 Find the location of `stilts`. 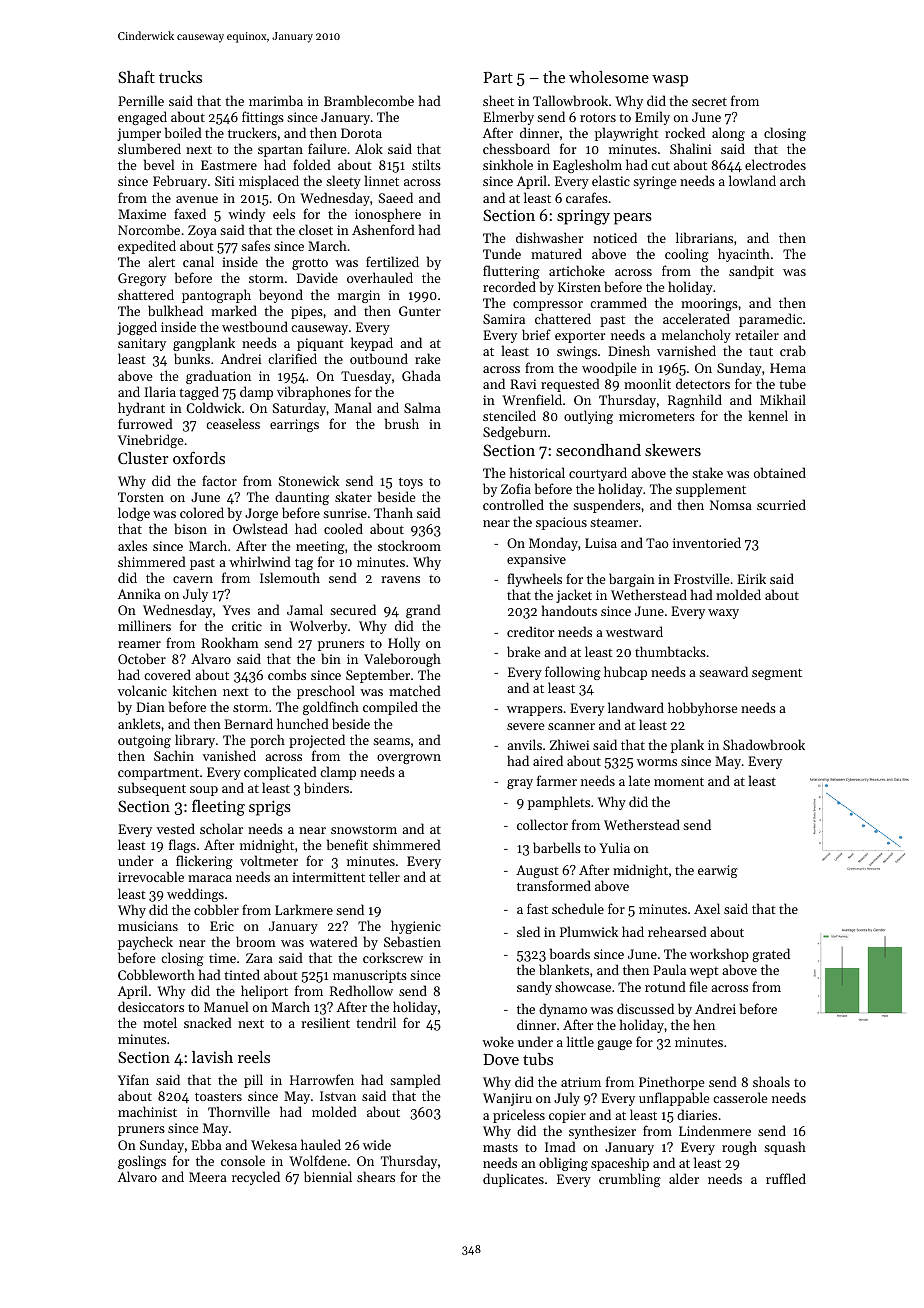

stilts is located at coordinates (426, 164).
